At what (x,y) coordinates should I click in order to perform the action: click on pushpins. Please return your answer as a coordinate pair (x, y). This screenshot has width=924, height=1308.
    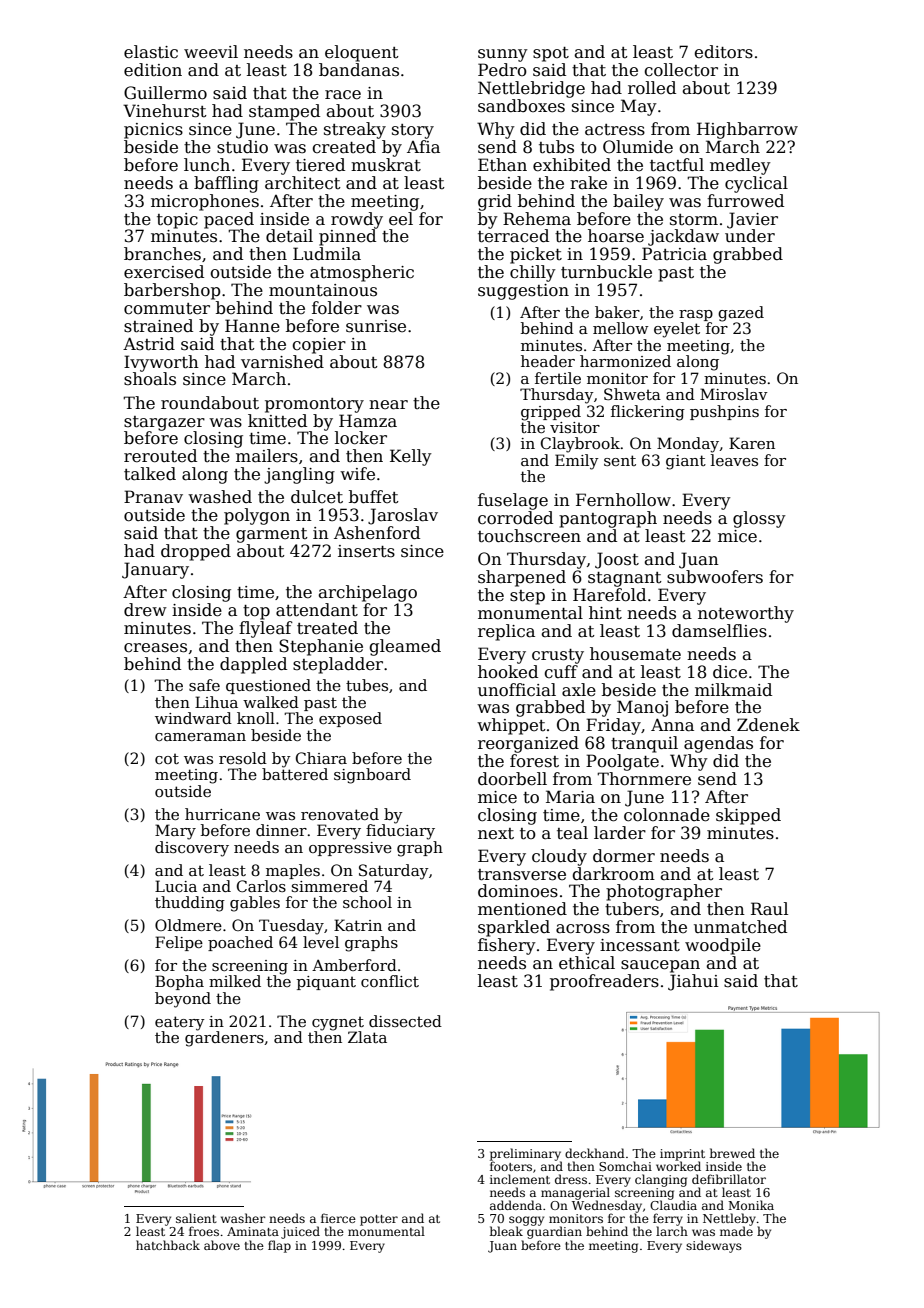
    Looking at the image, I should click on (724, 412).
